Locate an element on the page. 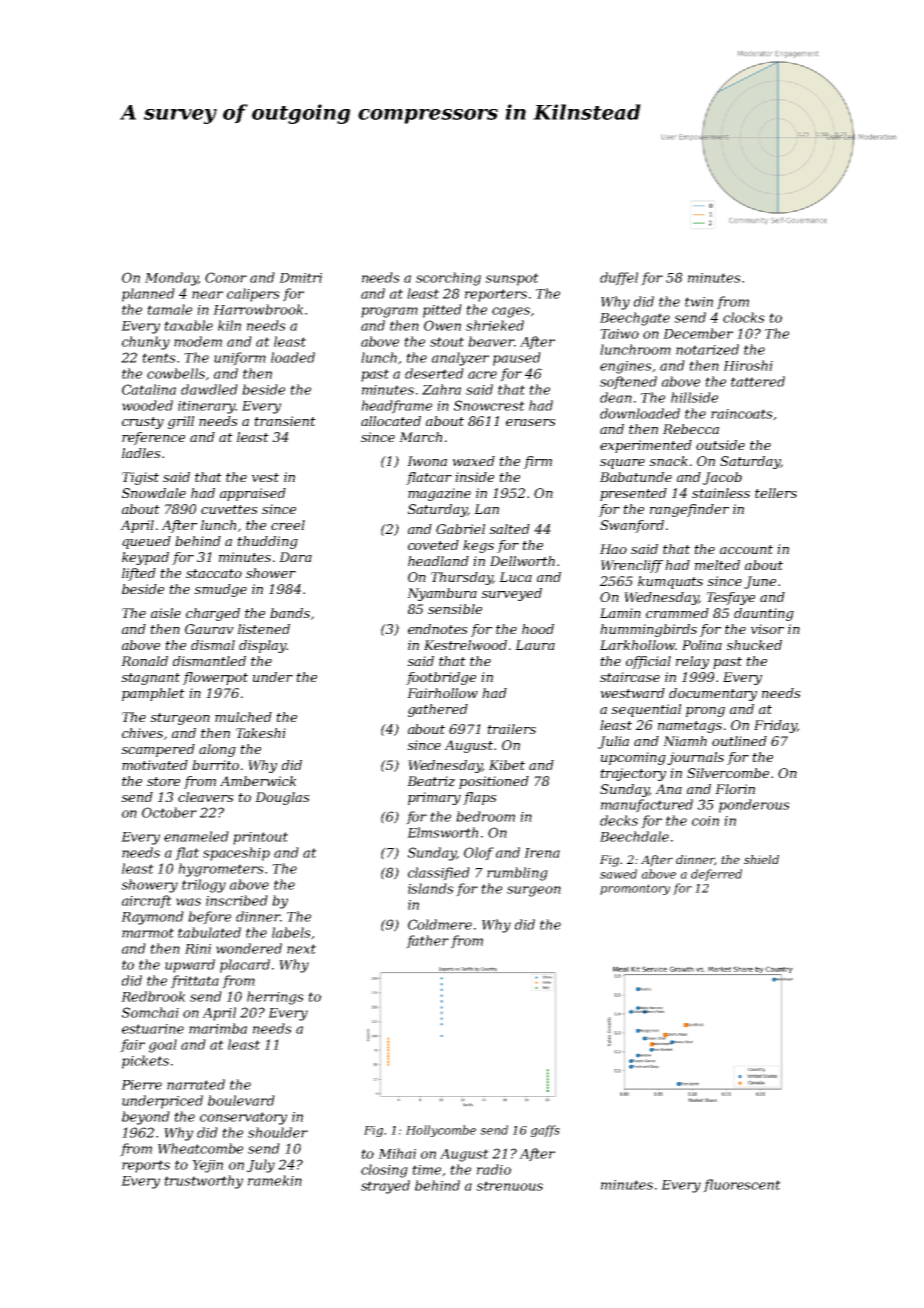 The width and height of the page is (924, 1308). tents is located at coordinates (159, 358).
